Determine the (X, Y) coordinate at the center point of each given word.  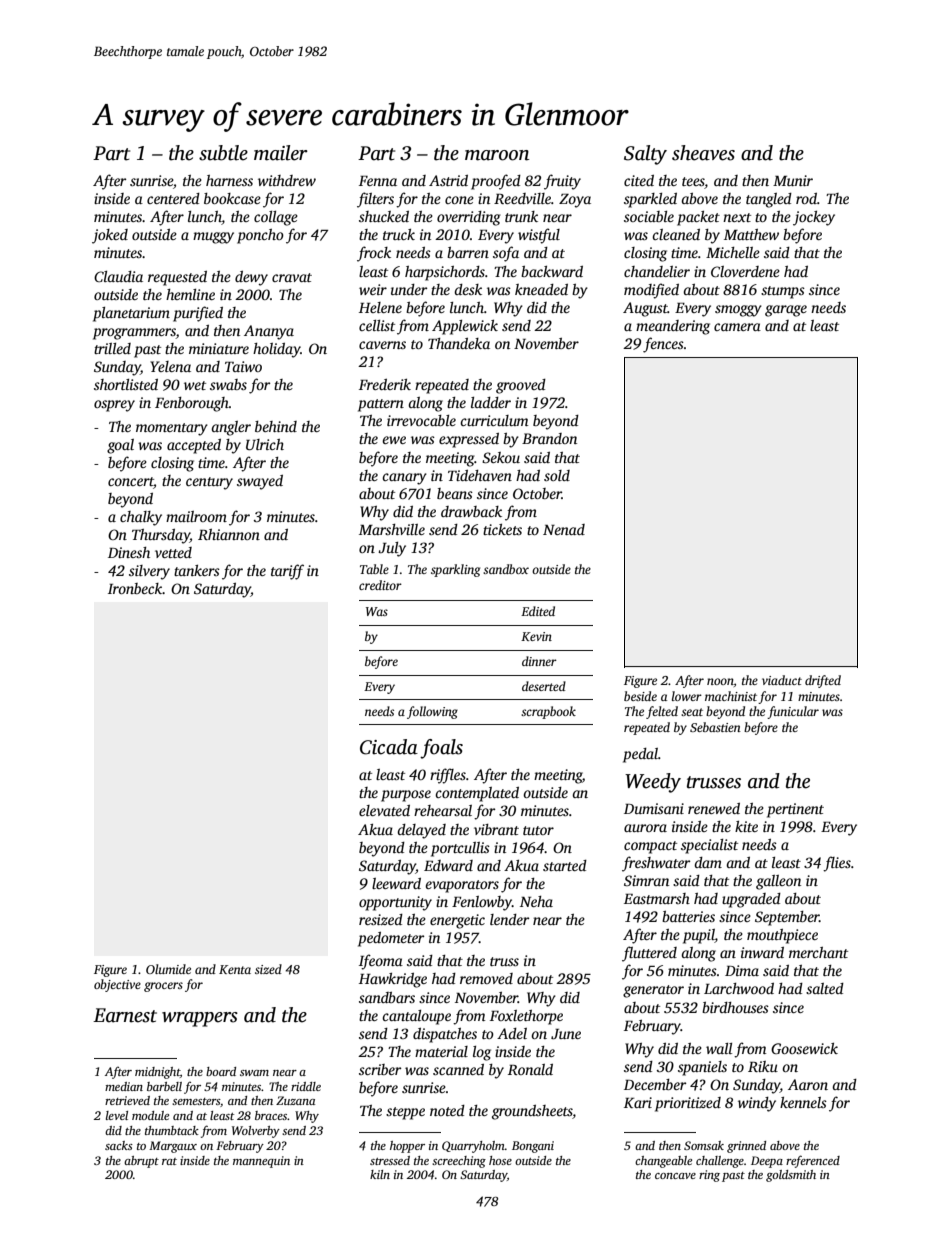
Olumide (168, 969)
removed (486, 978)
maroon (497, 155)
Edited (538, 611)
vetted (173, 552)
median (124, 1086)
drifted (823, 681)
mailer (281, 153)
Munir (793, 180)
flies (837, 864)
